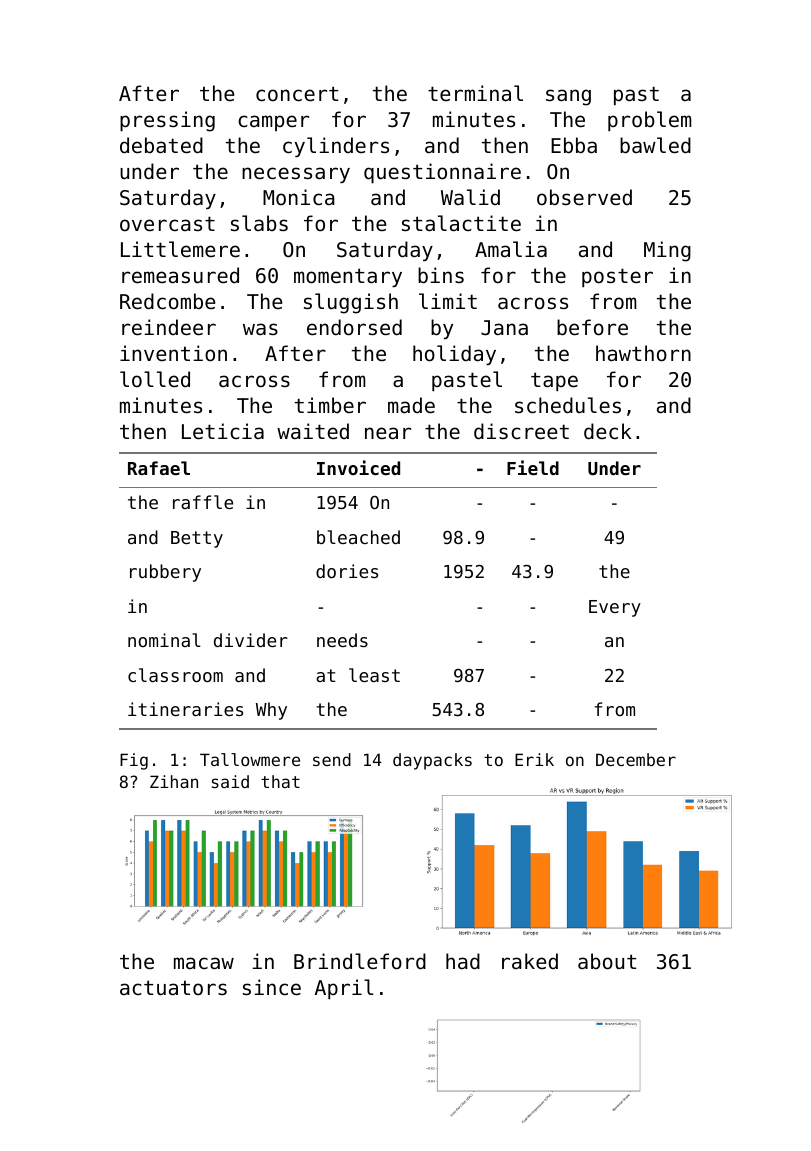 Image resolution: width=811 pixels, height=1151 pixels. I want to click on camper, so click(273, 123).
